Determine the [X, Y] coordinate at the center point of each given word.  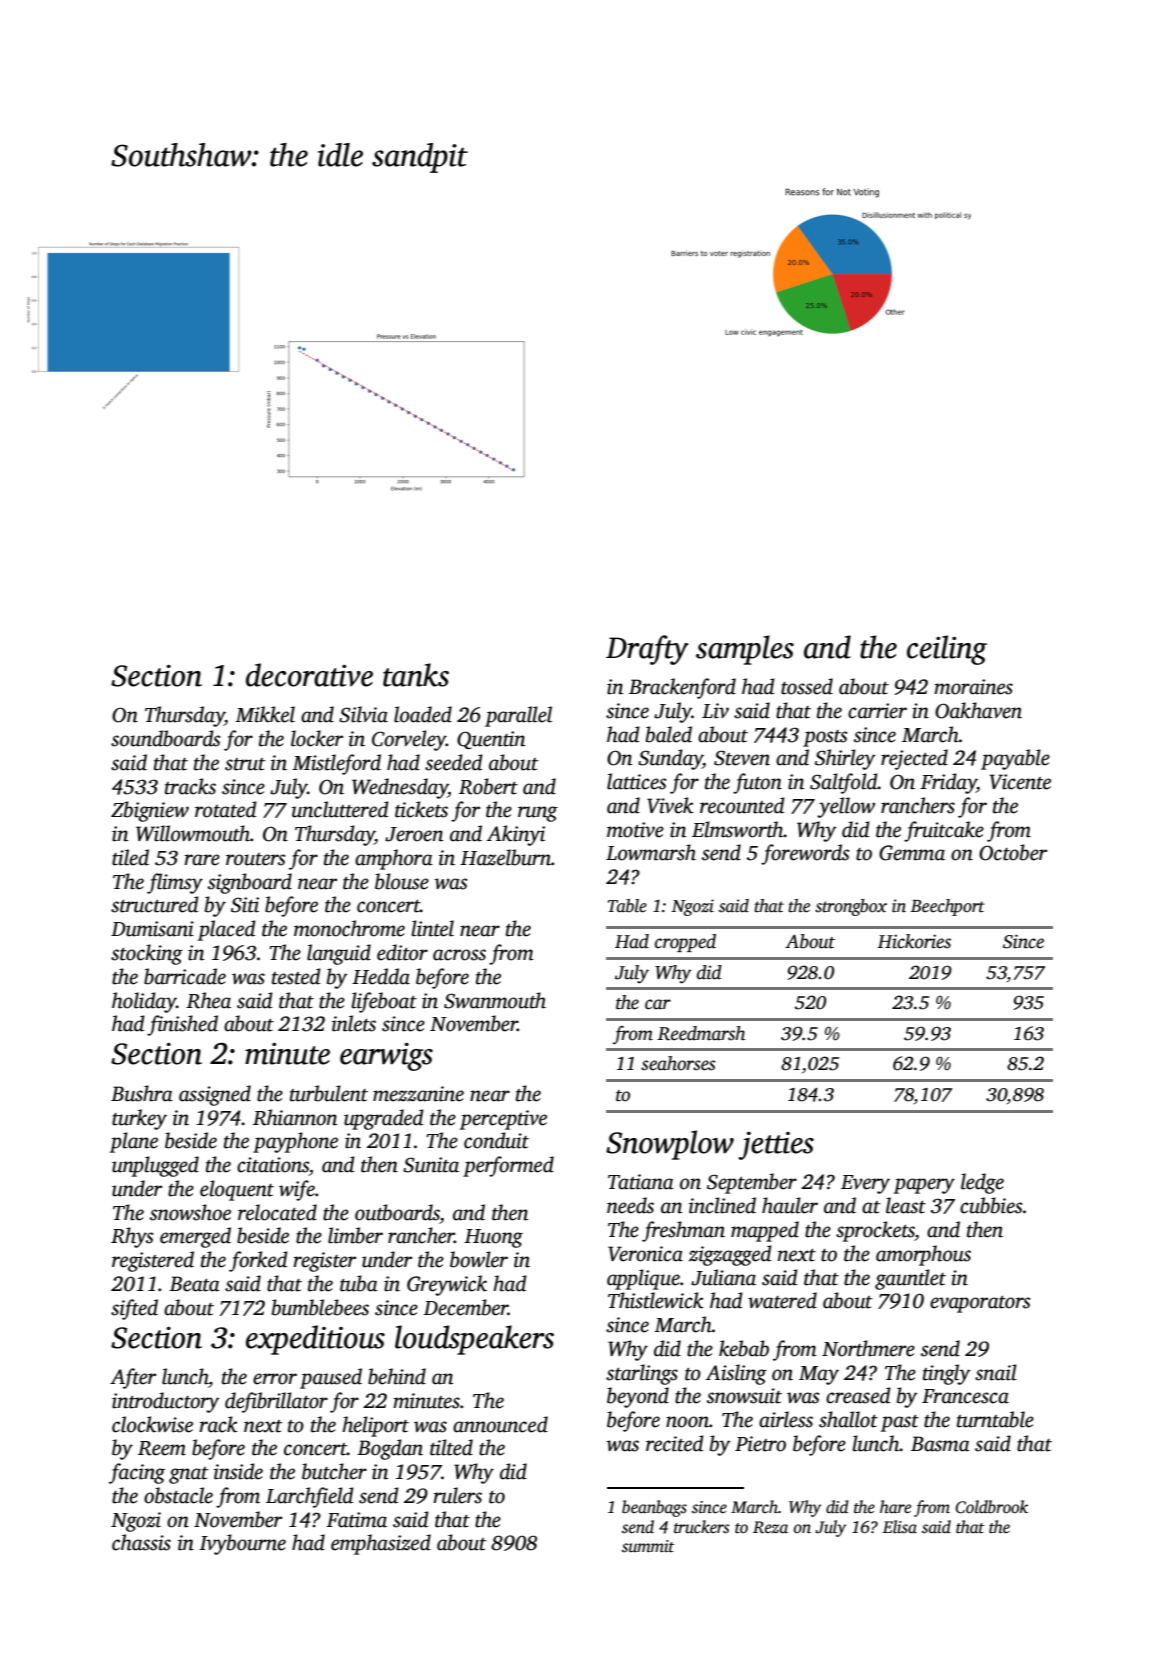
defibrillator [276, 1402]
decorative [309, 675]
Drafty [647, 650]
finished [182, 1025]
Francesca [965, 1396]
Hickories [914, 941]
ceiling [947, 650]
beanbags [654, 1508]
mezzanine [418, 1094]
